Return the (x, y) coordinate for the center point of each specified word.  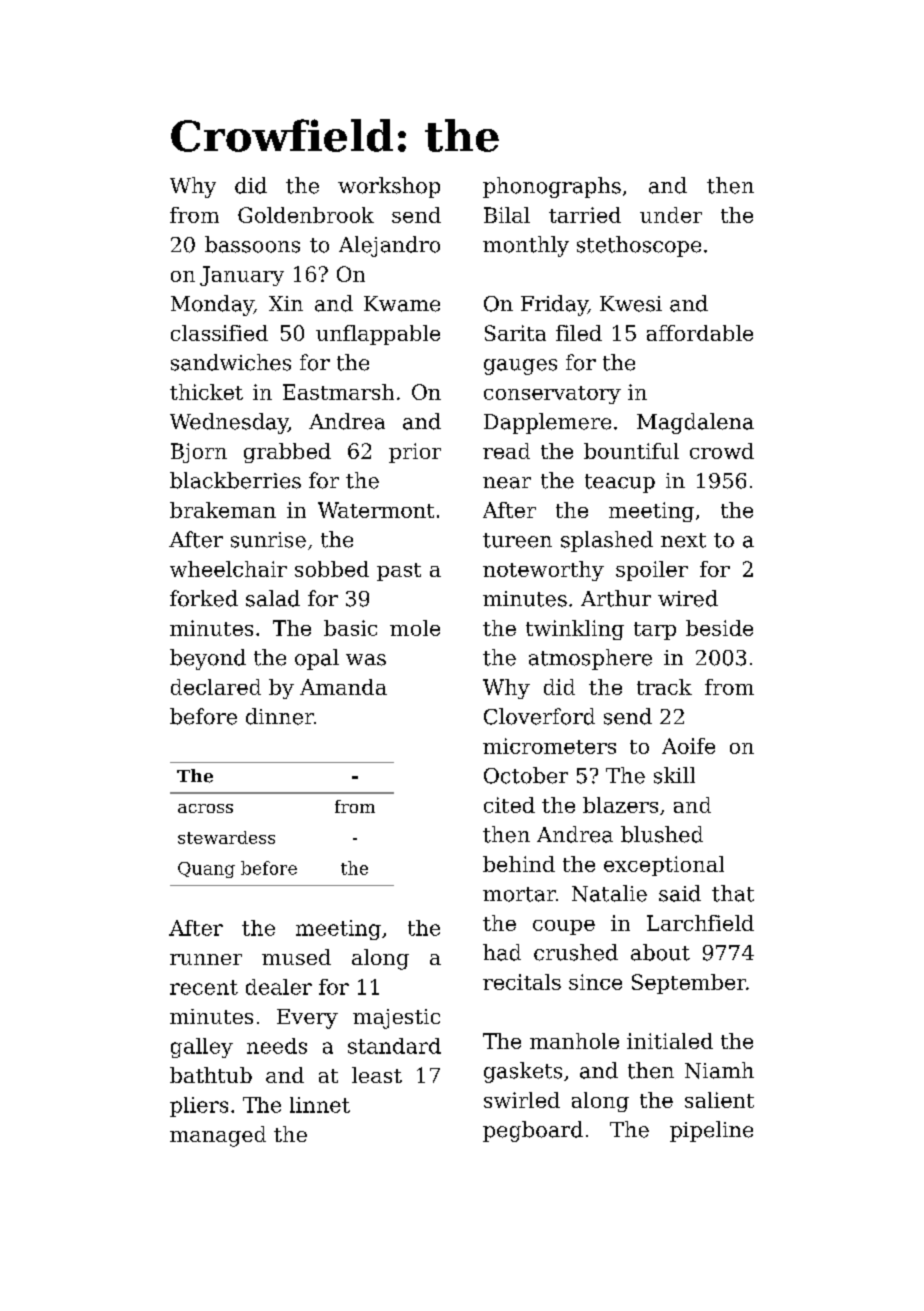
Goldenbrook (306, 215)
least (377, 1075)
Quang (206, 870)
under (671, 215)
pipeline (711, 1131)
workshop (389, 187)
